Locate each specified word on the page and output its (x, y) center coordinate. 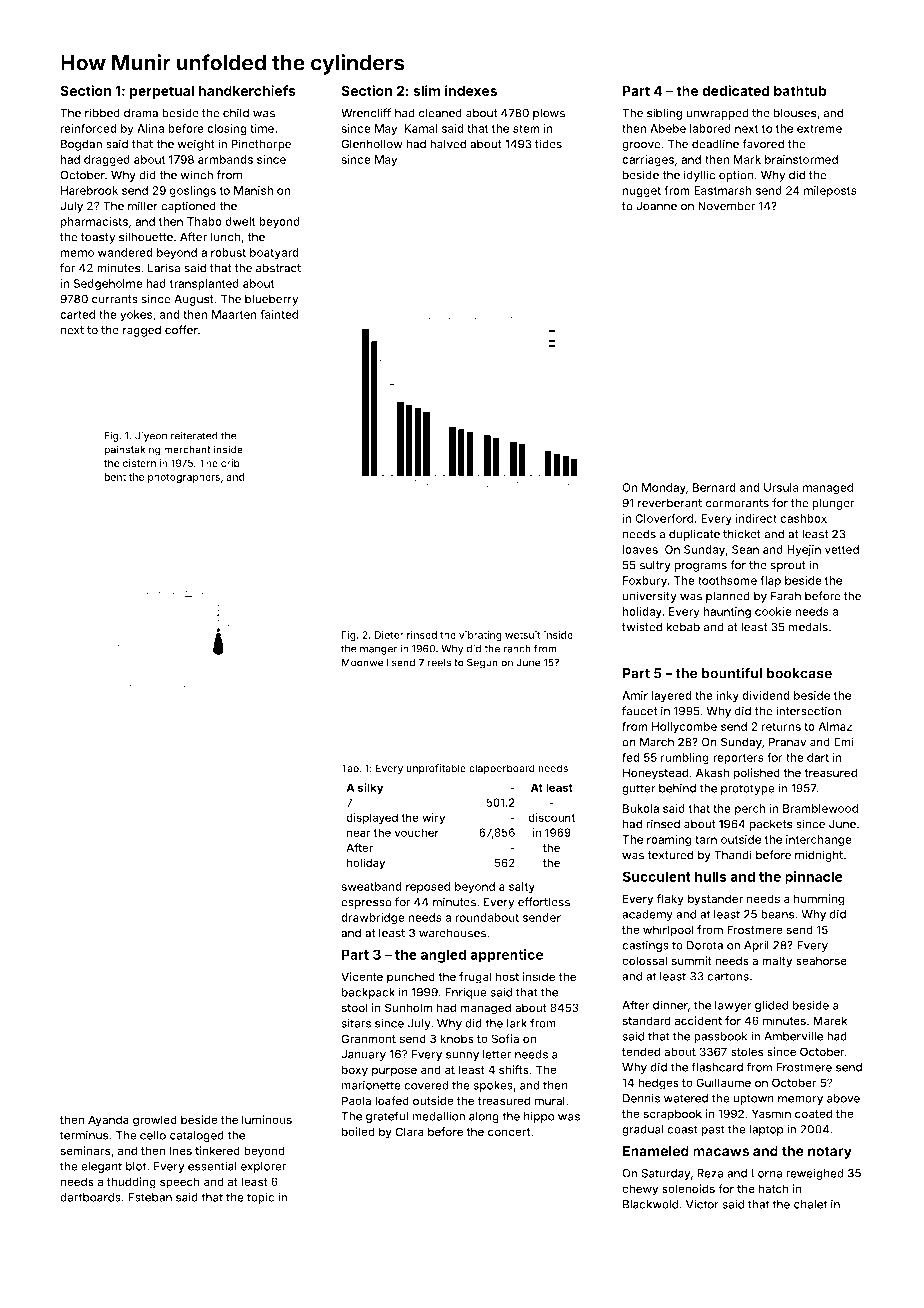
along (484, 1117)
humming (819, 900)
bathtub (800, 90)
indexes (471, 90)
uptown (753, 1099)
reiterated (194, 436)
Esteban (150, 1197)
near (359, 833)
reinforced (88, 128)
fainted (279, 314)
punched (411, 978)
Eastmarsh (723, 190)
